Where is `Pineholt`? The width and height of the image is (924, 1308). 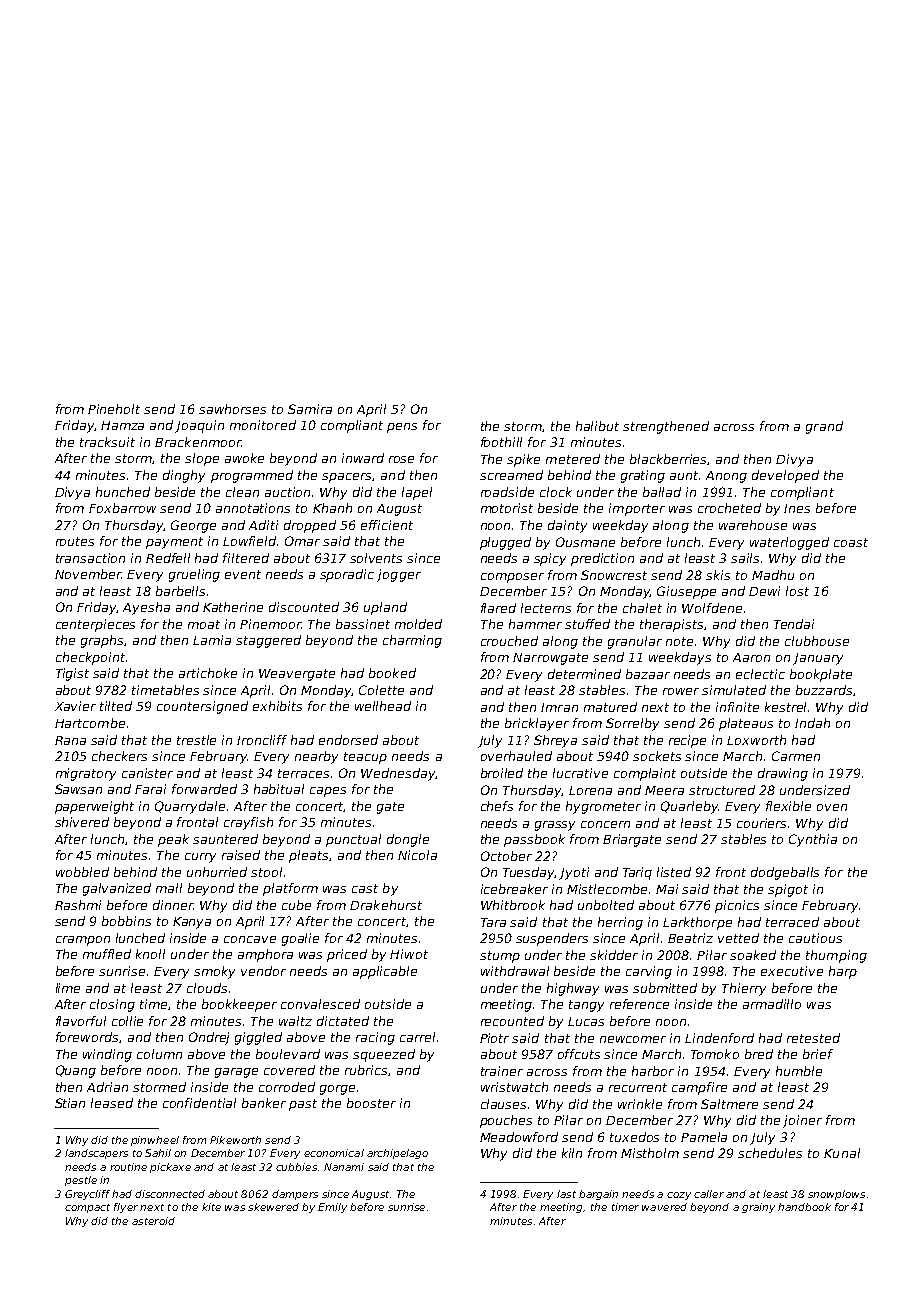 Pineholt is located at coordinates (114, 409).
